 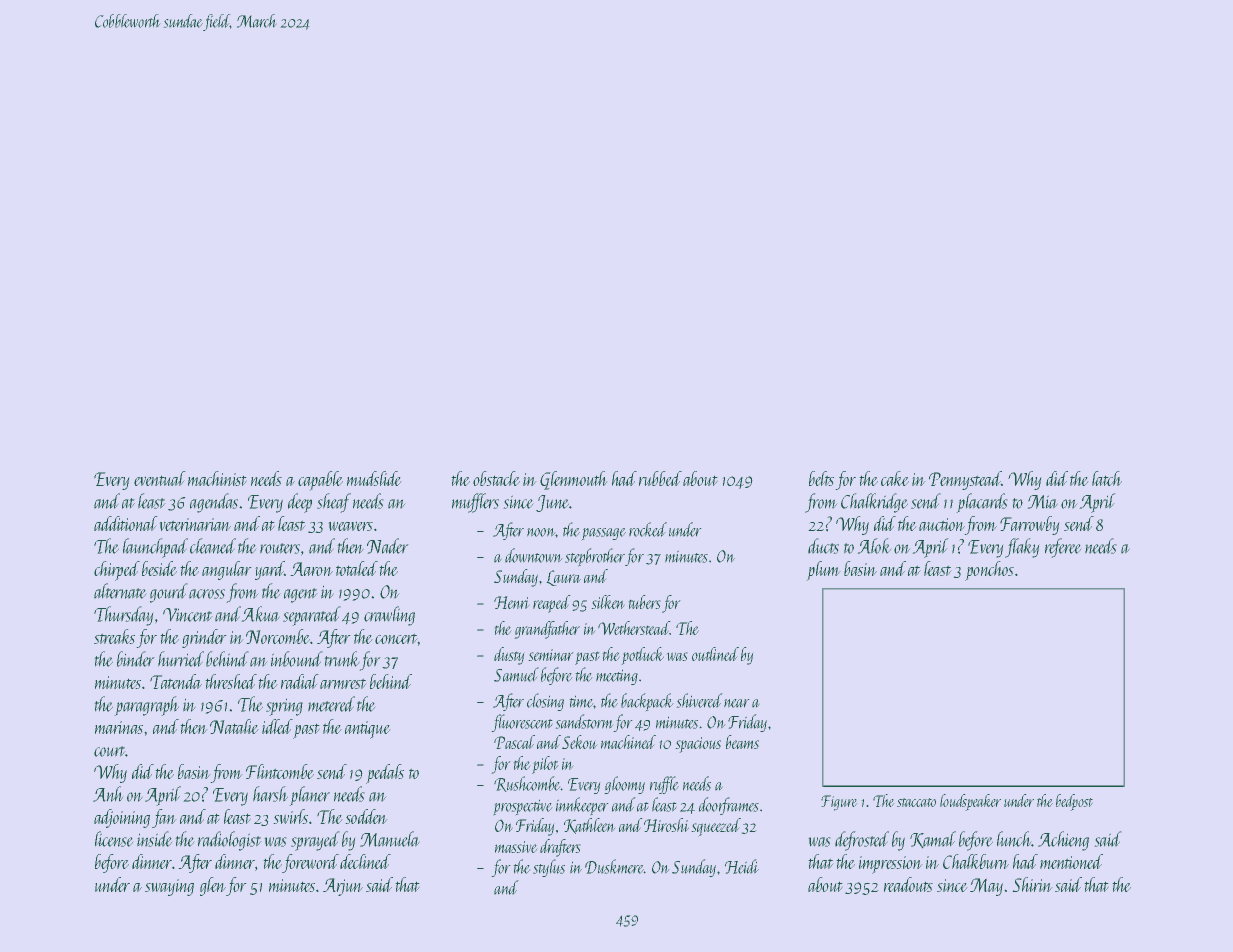 I want to click on Alok, so click(x=874, y=546).
